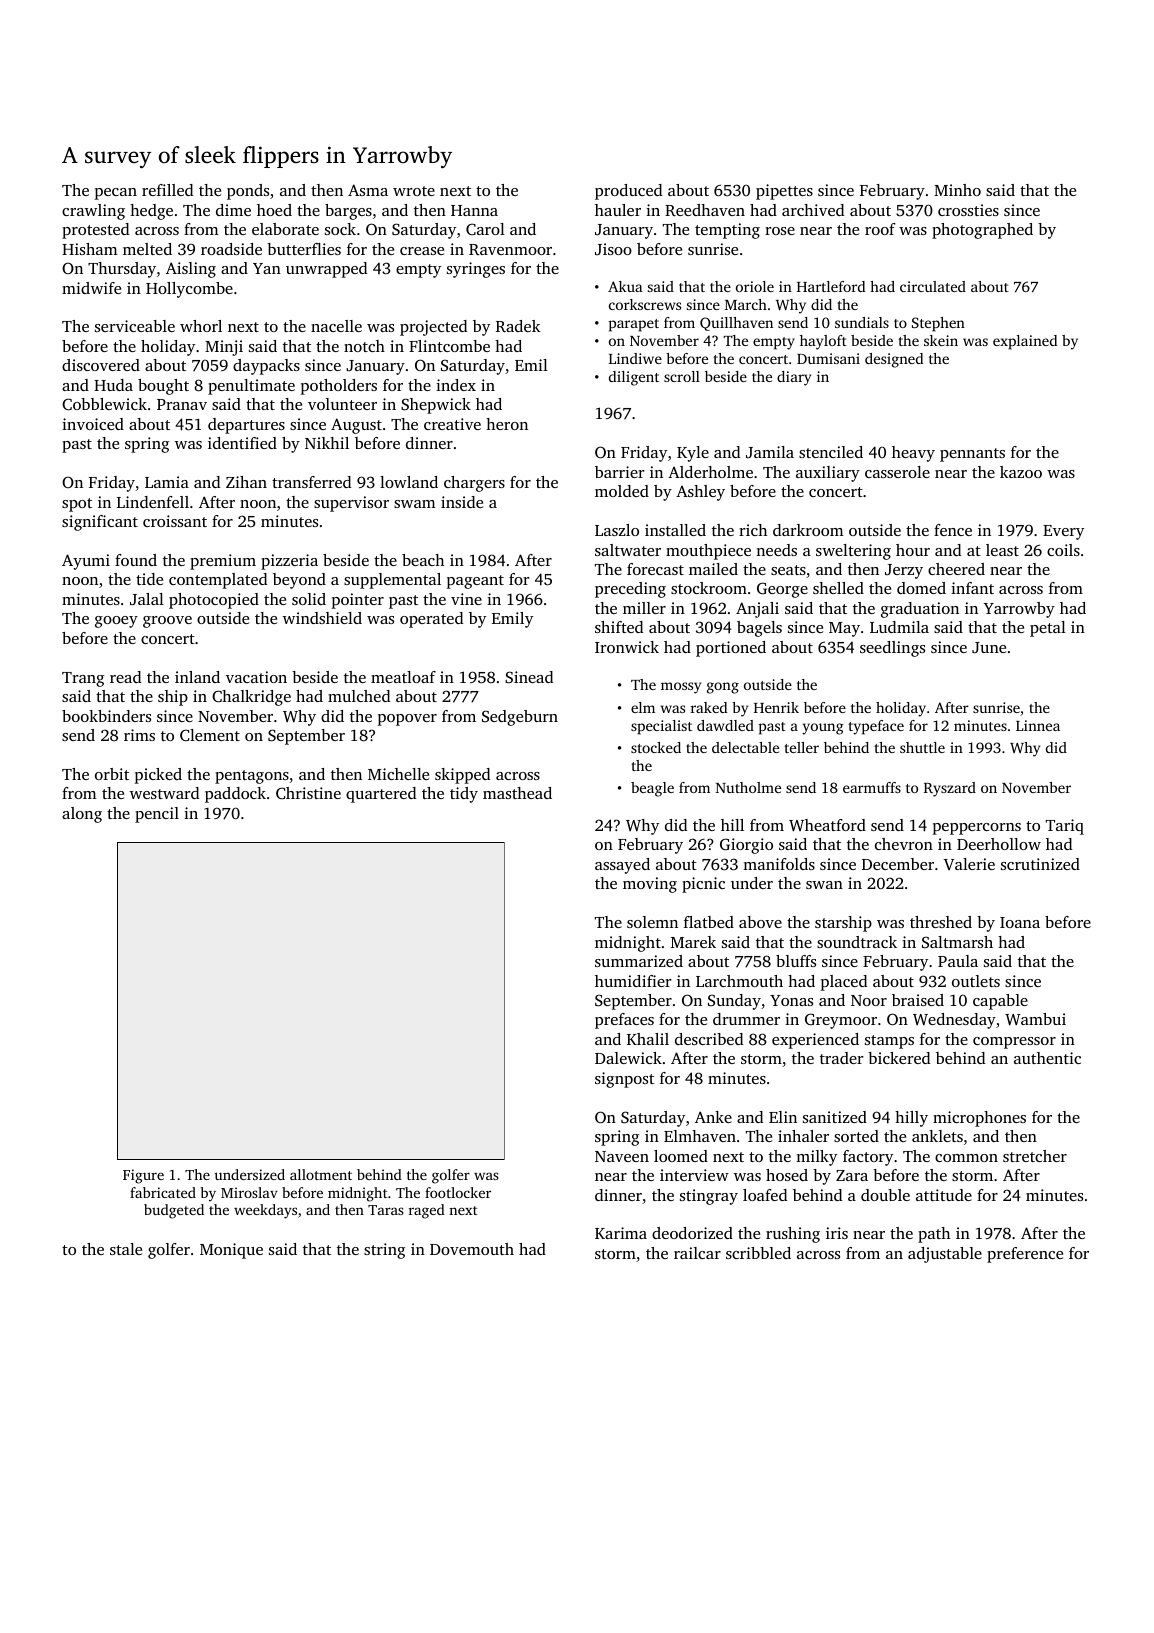 The width and height of the page is (1154, 1633). Describe the element at coordinates (945, 1255) in the page. I see `adjustable` at that location.
